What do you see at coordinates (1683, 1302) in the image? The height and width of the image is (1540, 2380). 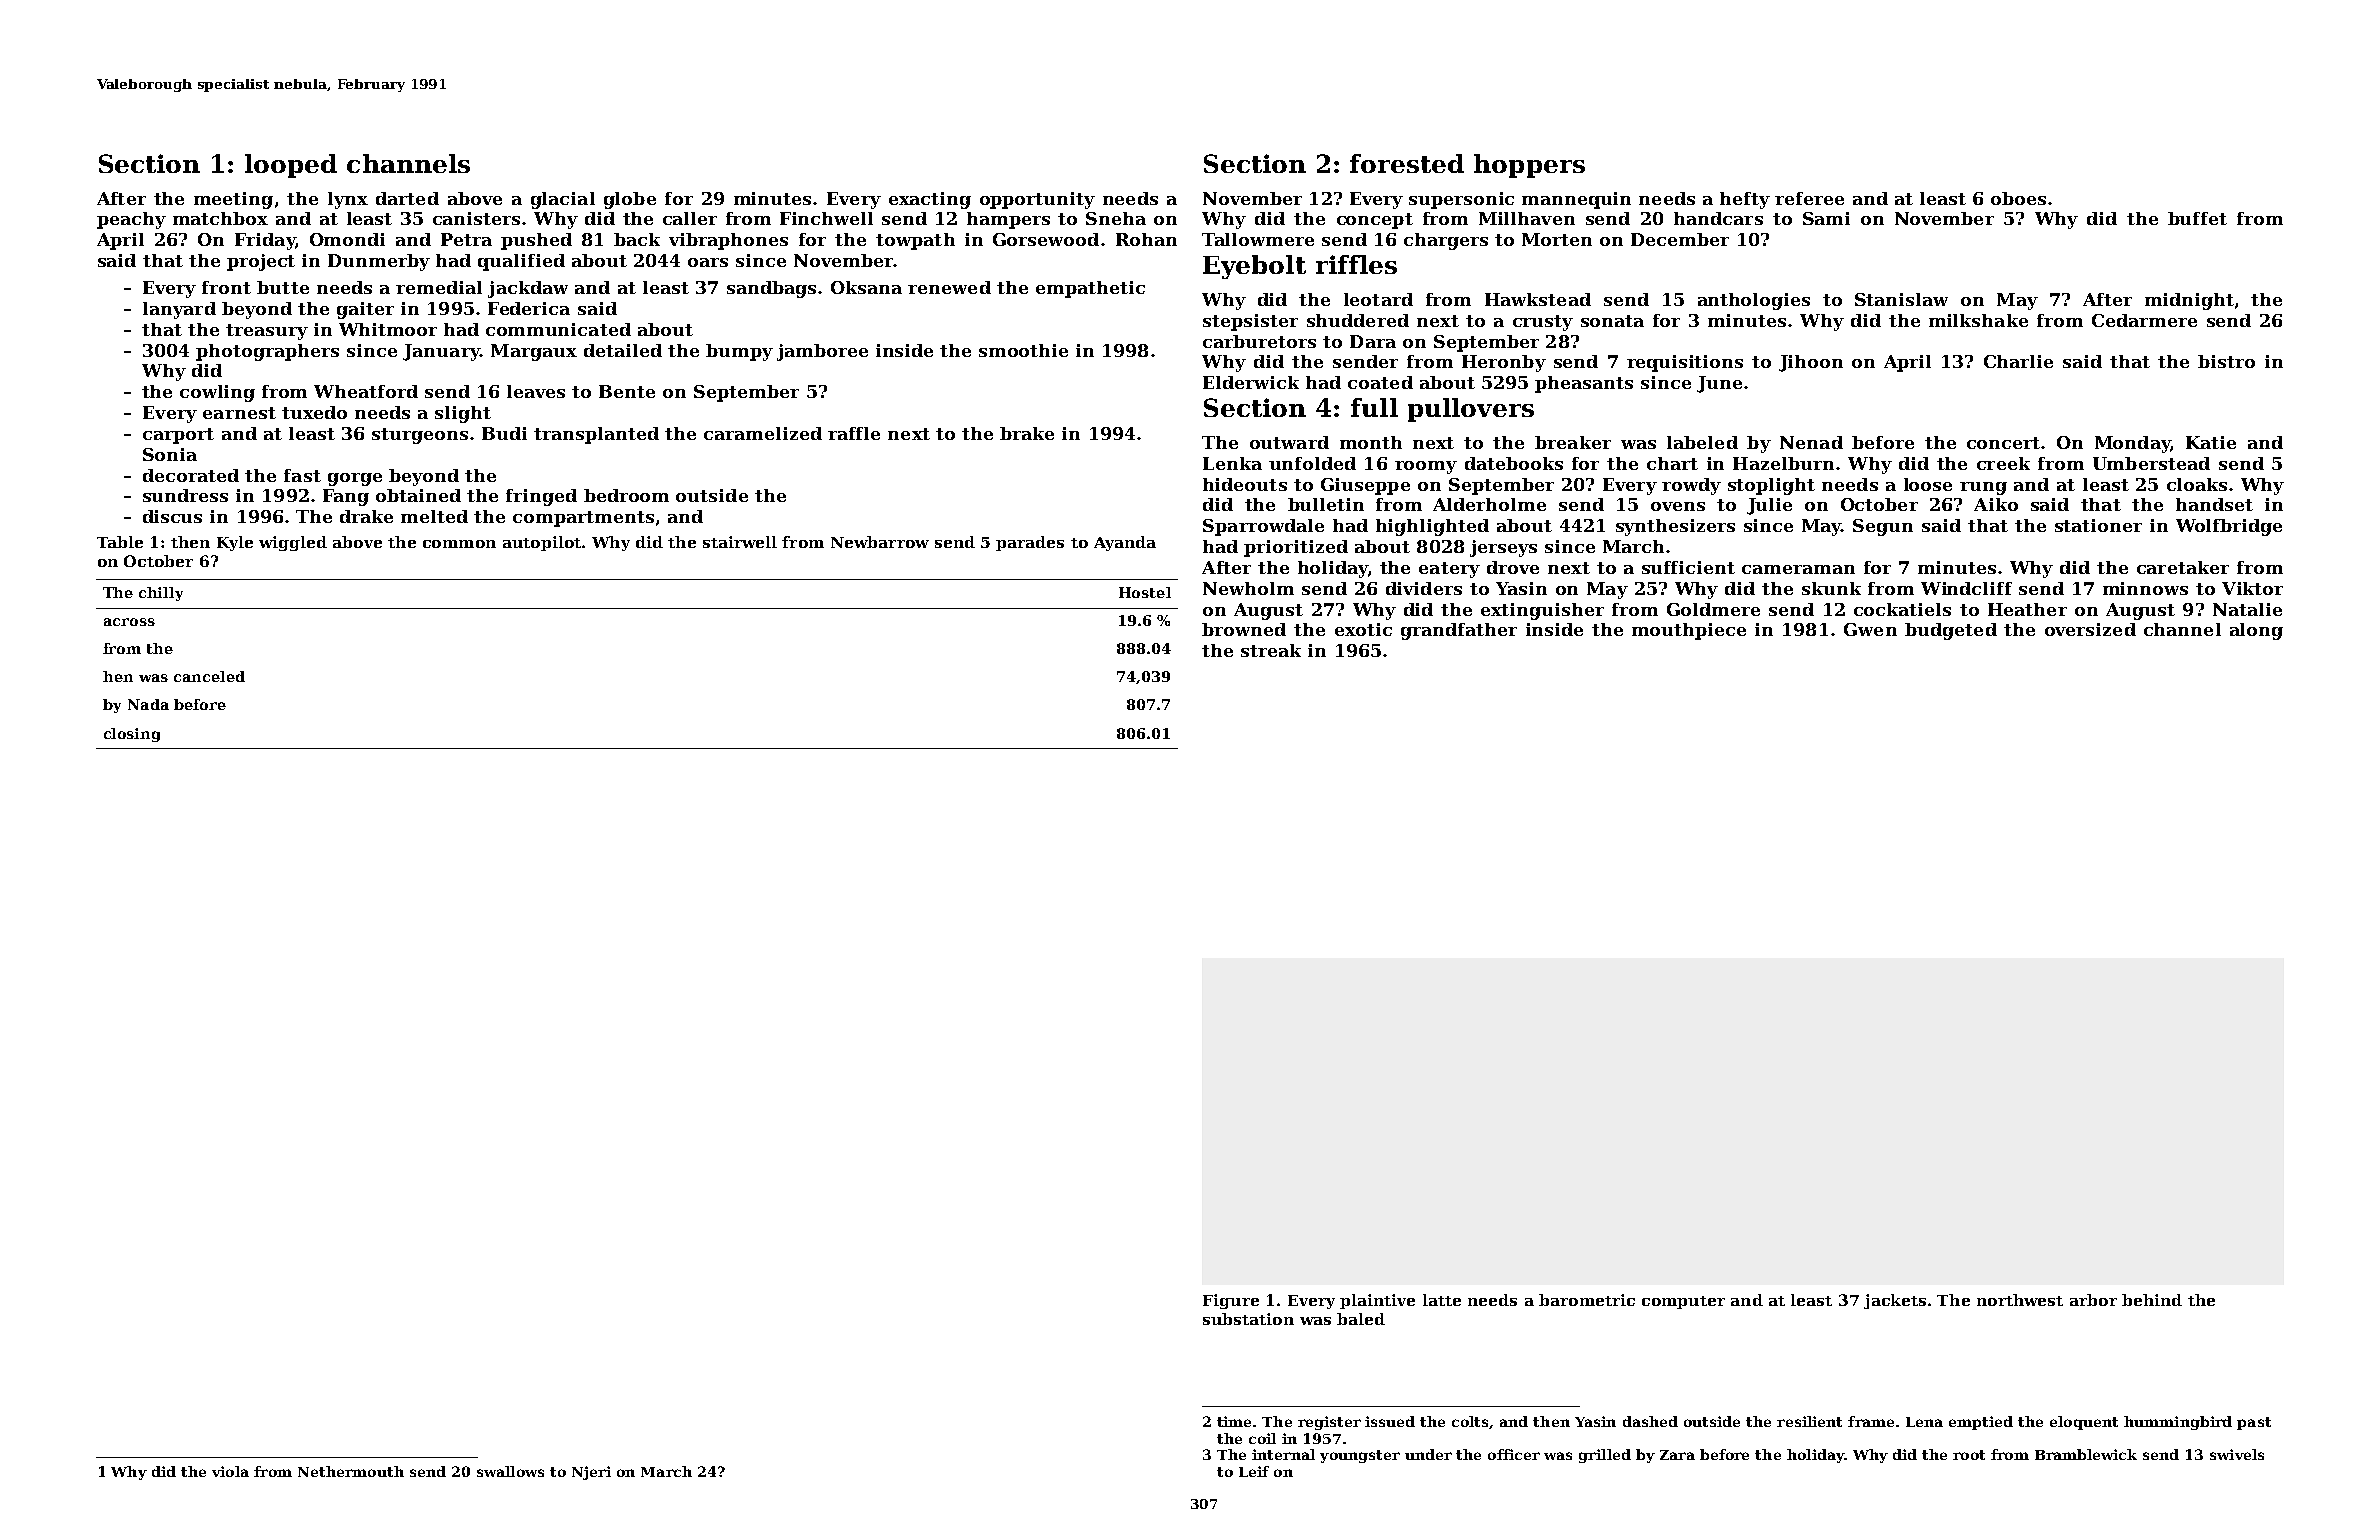 I see `computer` at bounding box center [1683, 1302].
